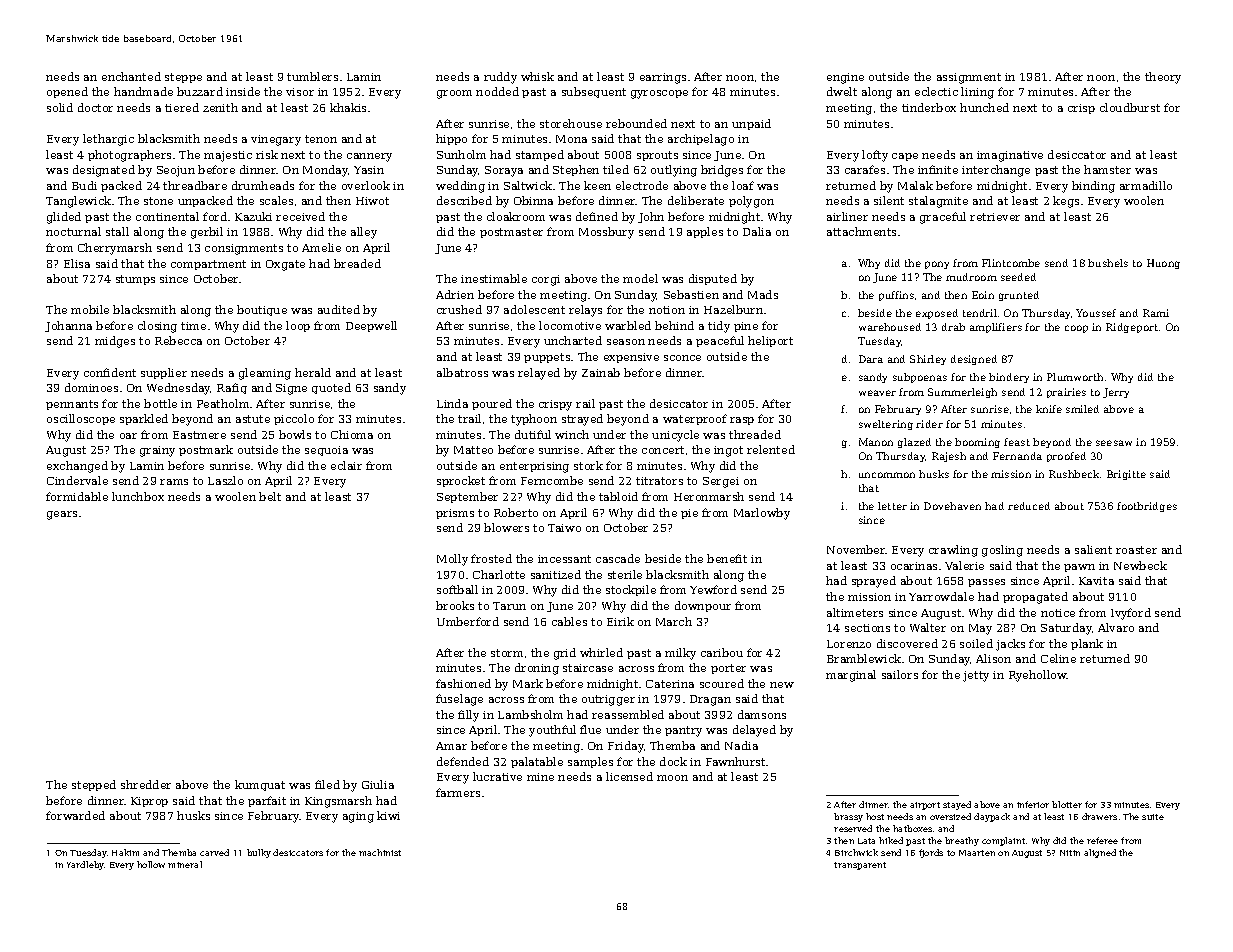 The image size is (1233, 952). Describe the element at coordinates (663, 78) in the screenshot. I see `earrings` at that location.
